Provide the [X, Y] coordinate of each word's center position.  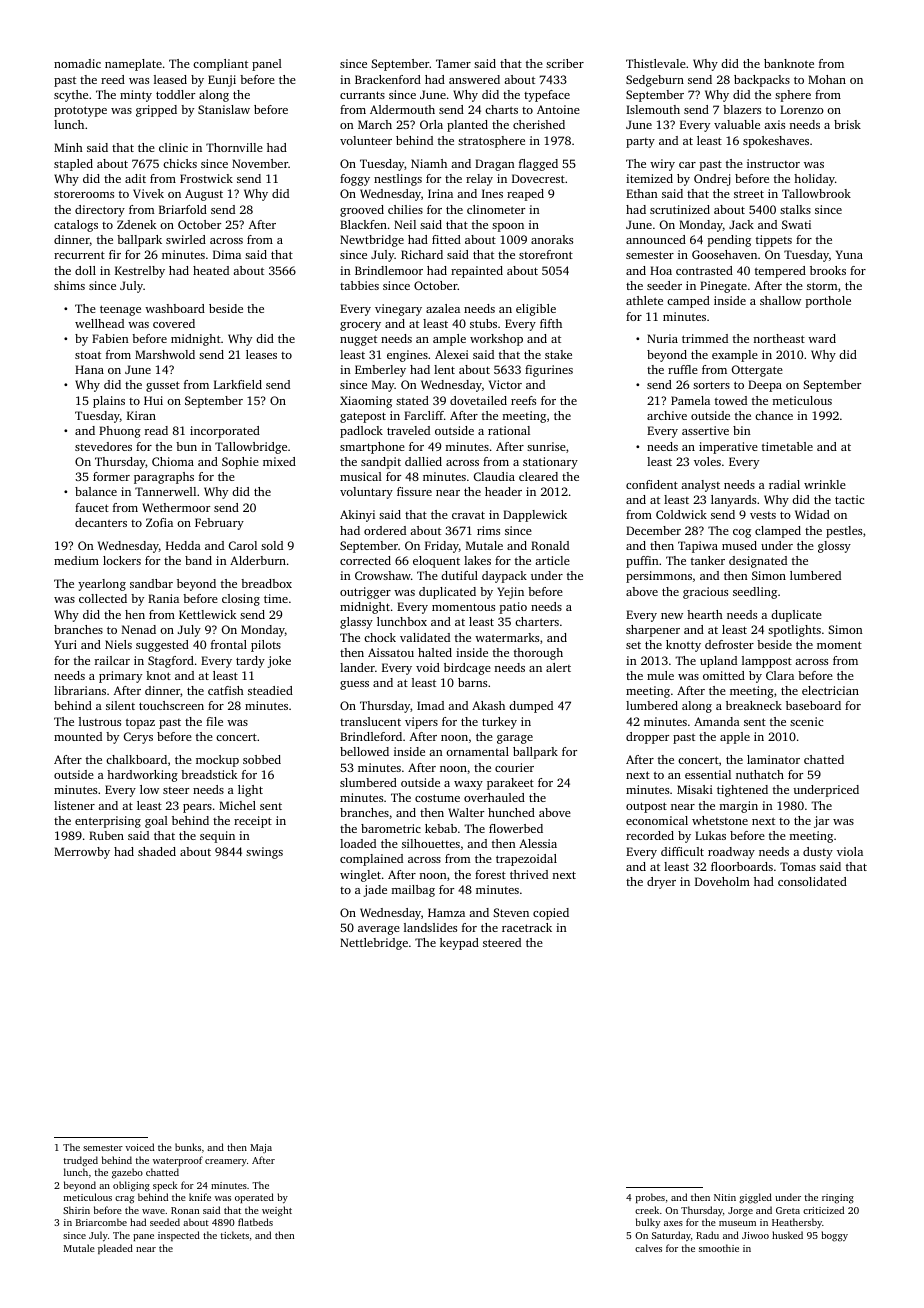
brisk [847, 124]
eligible [536, 310]
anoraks [552, 239]
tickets [235, 1235]
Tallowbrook [816, 193]
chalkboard [136, 759]
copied [551, 914]
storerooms [84, 194]
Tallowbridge [251, 448]
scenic [806, 721]
